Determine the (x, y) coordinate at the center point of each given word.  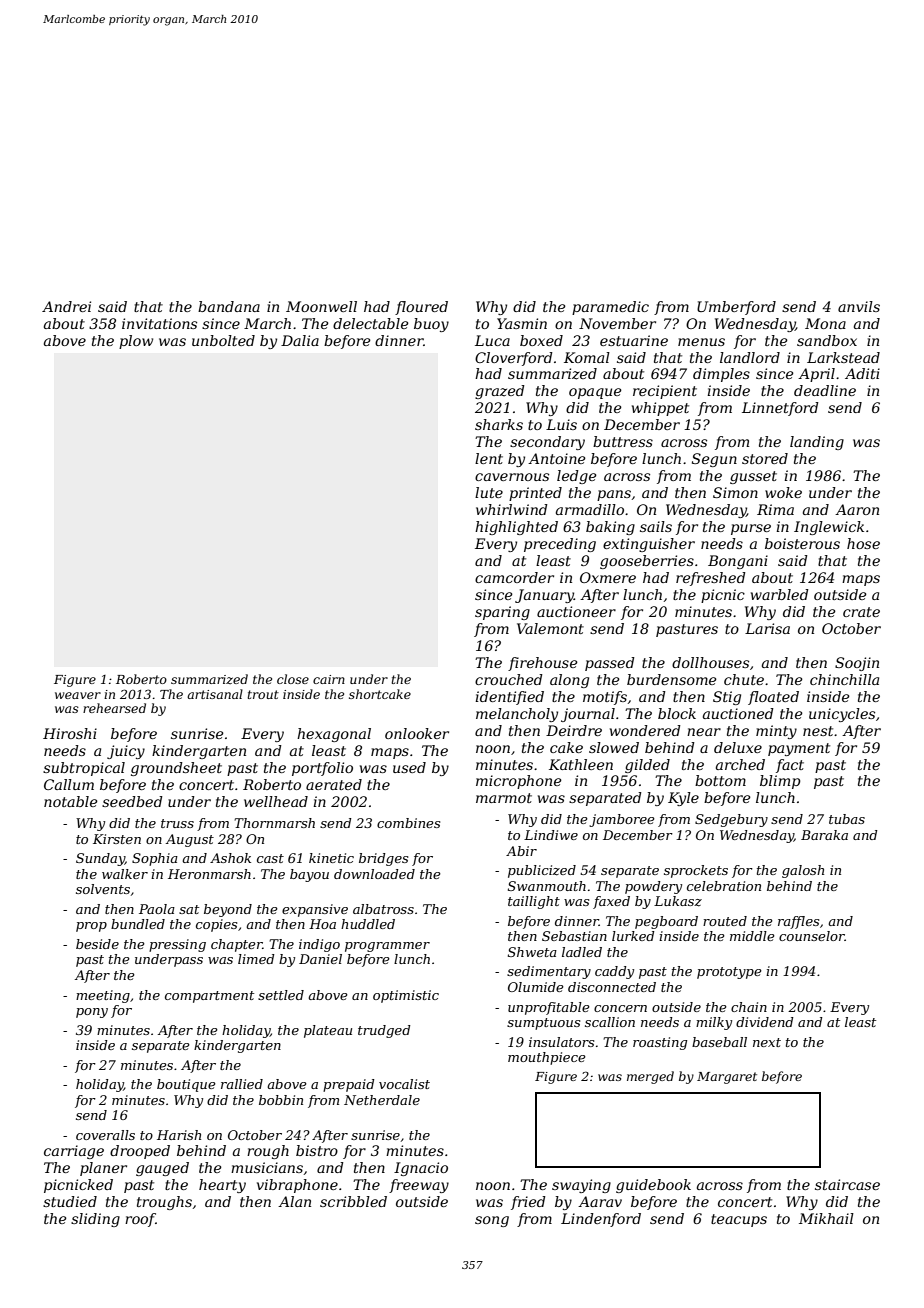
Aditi (862, 373)
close (293, 679)
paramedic (610, 308)
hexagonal (334, 735)
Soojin (857, 664)
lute (489, 492)
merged (650, 1077)
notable (71, 801)
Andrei (66, 306)
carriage (74, 1152)
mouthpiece (547, 1058)
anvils (859, 306)
